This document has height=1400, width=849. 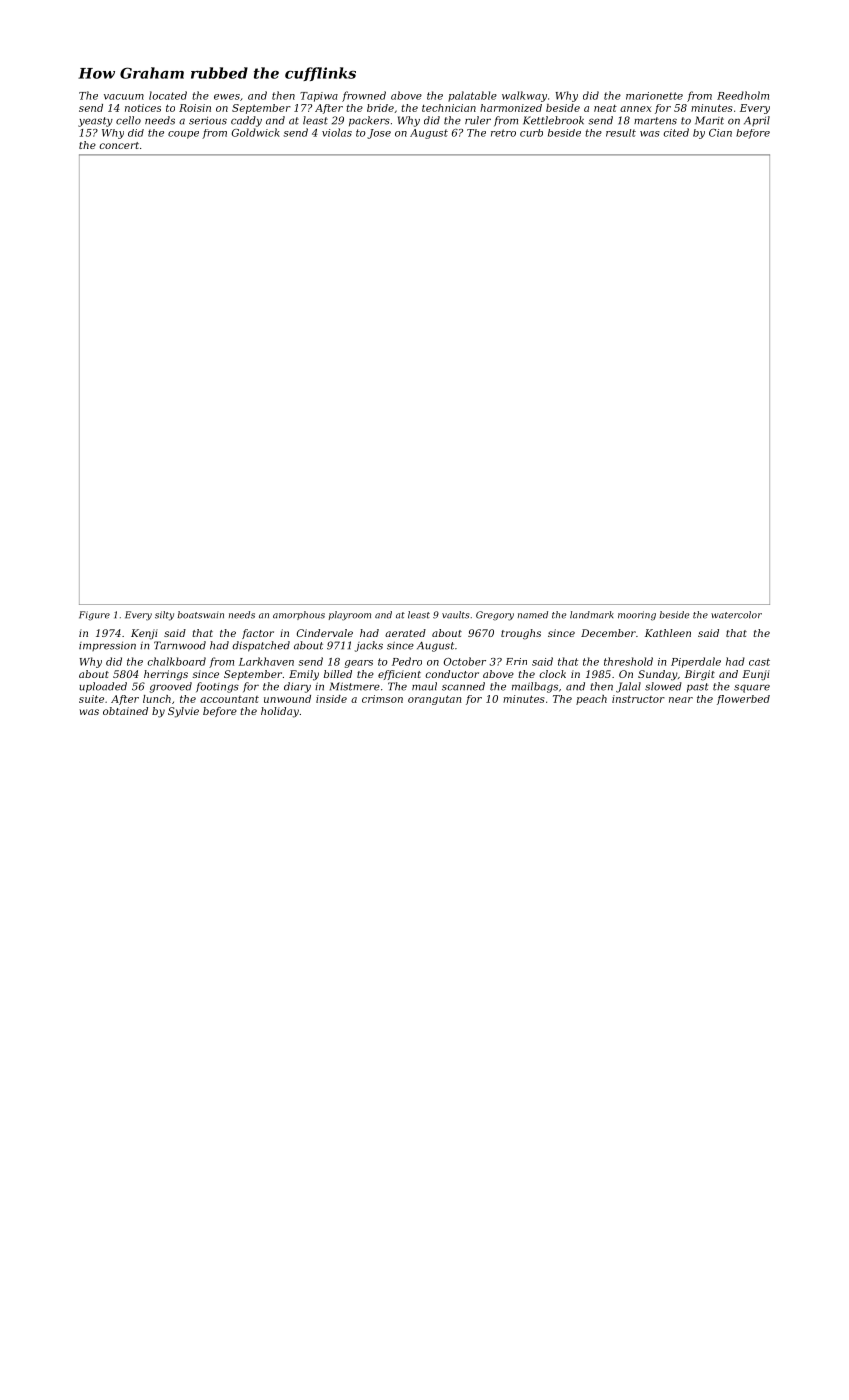 I want to click on result, so click(x=621, y=133).
